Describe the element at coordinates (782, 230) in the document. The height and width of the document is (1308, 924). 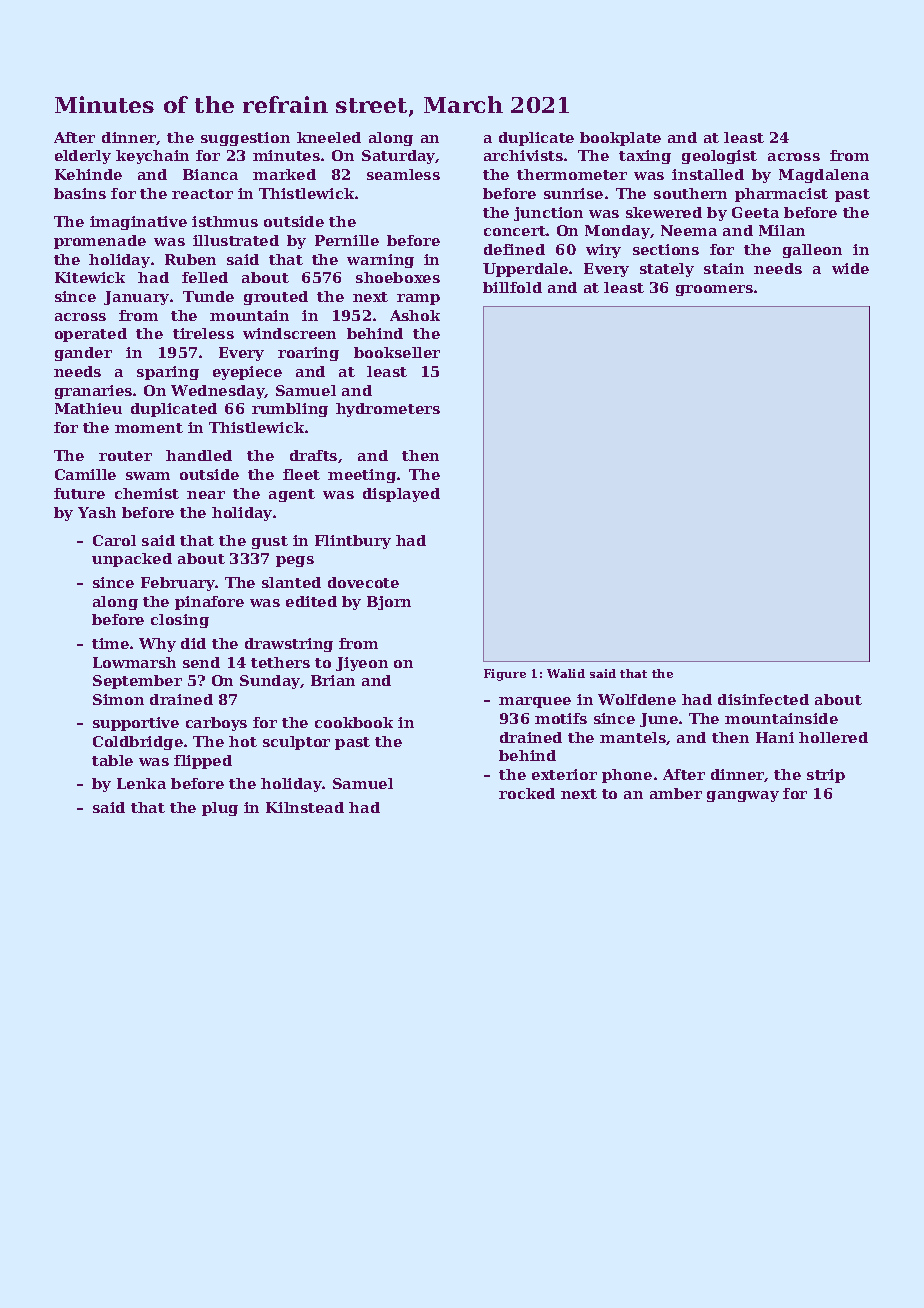
I see `Milan` at that location.
